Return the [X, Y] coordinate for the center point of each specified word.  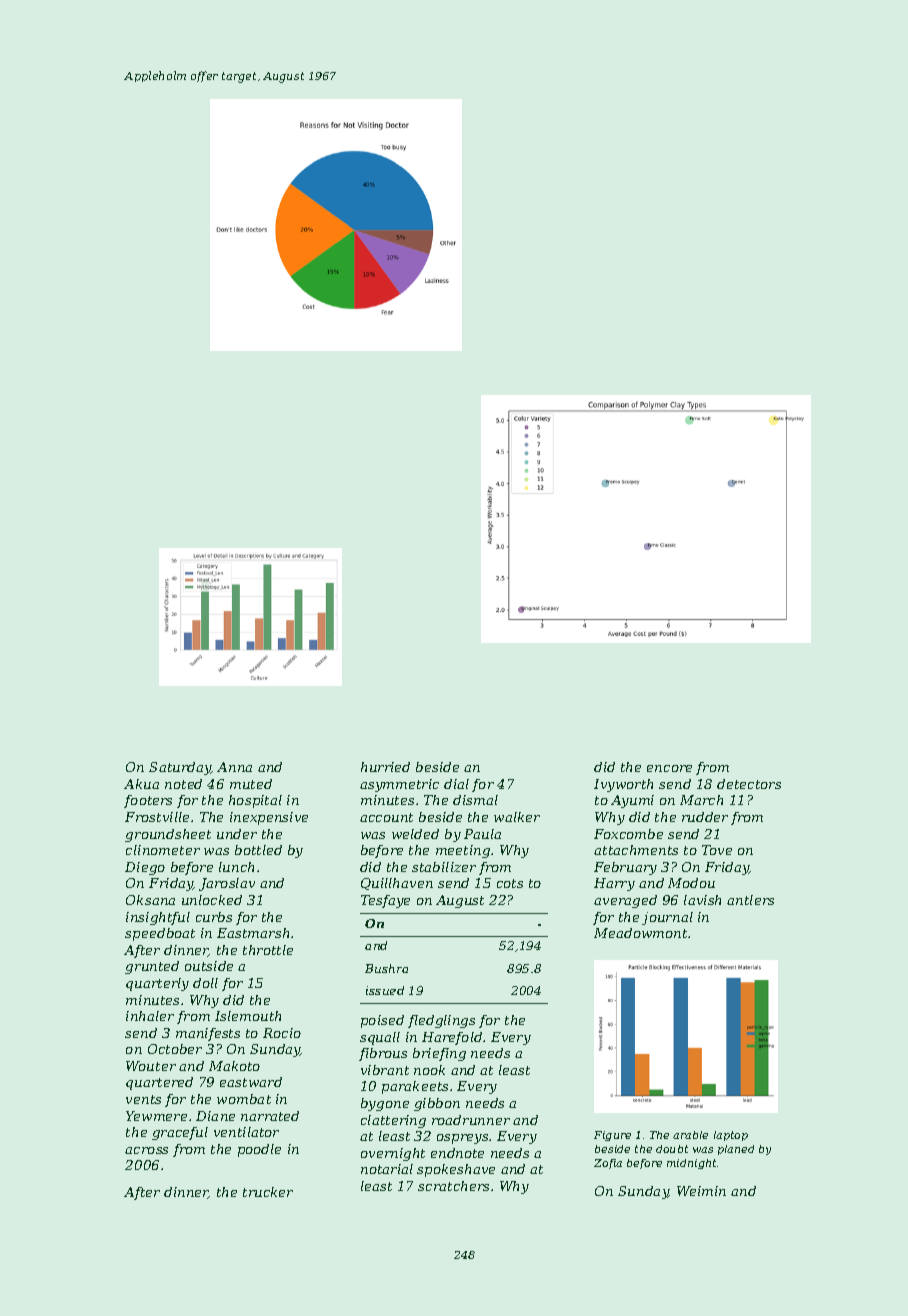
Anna [234, 767]
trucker [268, 1192]
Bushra [386, 968]
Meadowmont [640, 933]
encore [669, 768]
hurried [385, 767]
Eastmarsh [253, 933]
